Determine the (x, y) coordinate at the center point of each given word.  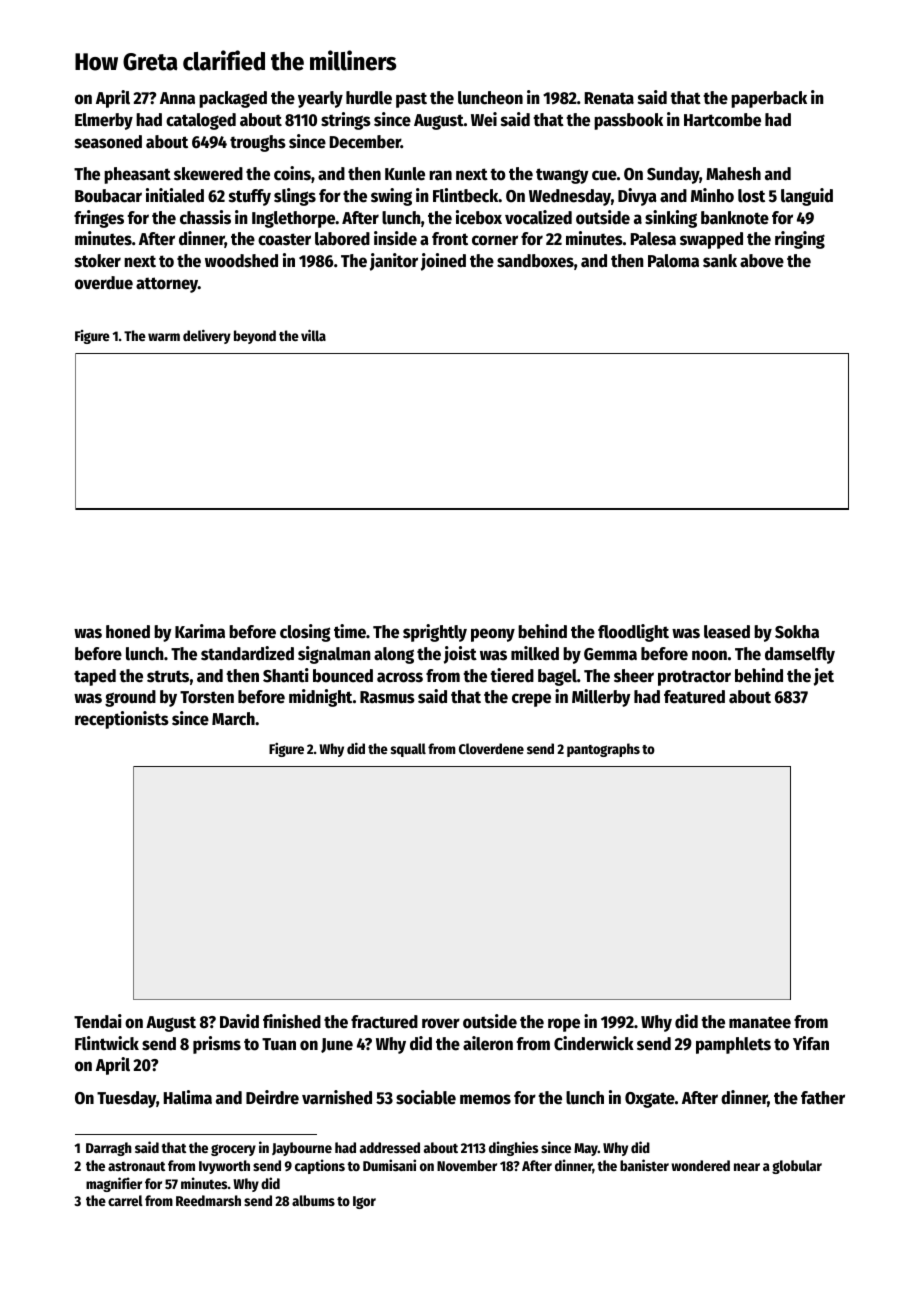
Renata (609, 98)
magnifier (114, 1184)
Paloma (673, 261)
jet (824, 677)
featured (694, 697)
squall (408, 750)
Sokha (797, 632)
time (350, 631)
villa (313, 335)
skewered (208, 174)
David (239, 1021)
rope (564, 1025)
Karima (200, 631)
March (233, 719)
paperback (769, 99)
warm (164, 337)
